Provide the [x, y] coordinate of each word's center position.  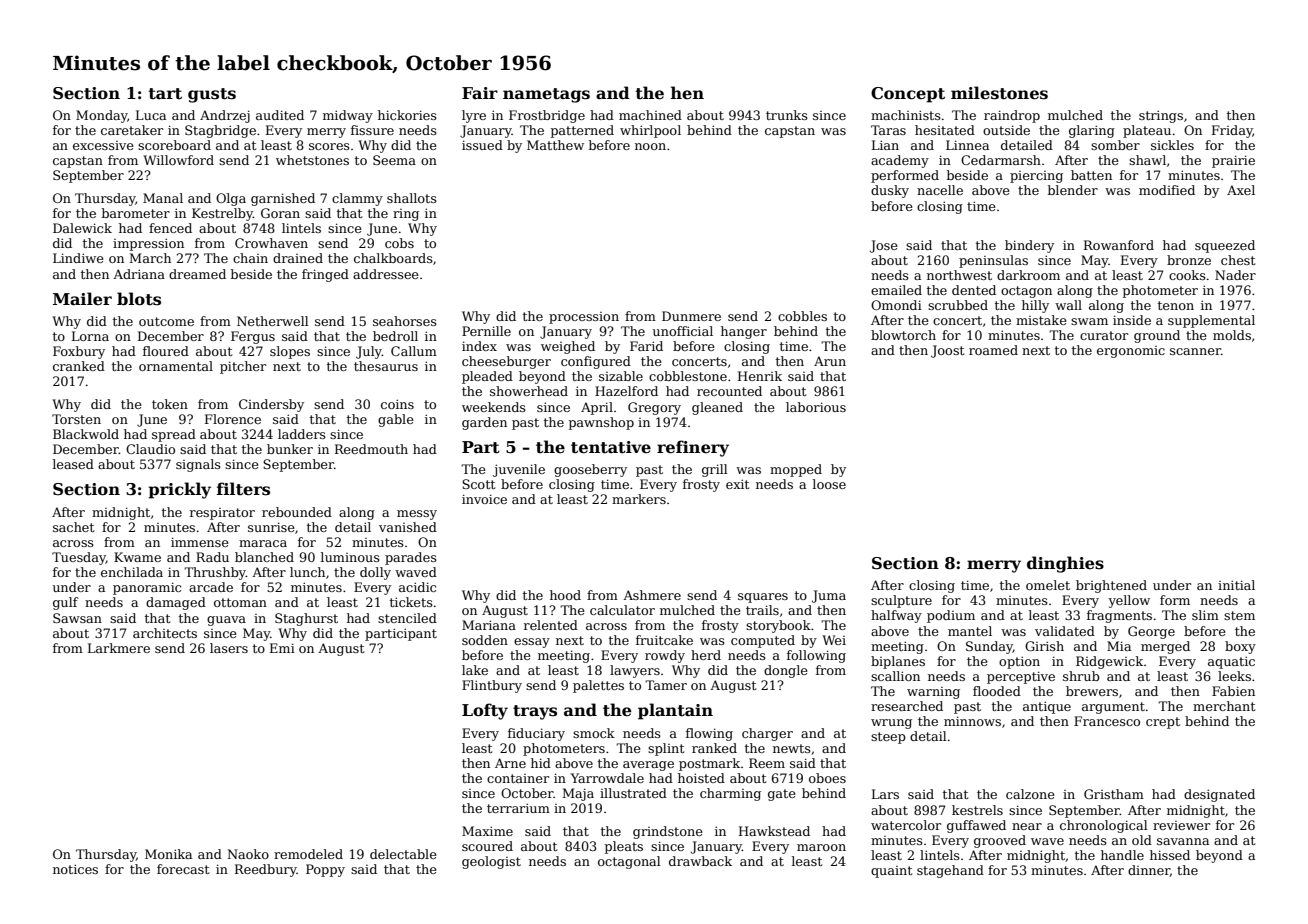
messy [417, 515]
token [170, 404]
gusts [212, 95]
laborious [816, 407]
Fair [480, 93]
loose [829, 484]
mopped [796, 470]
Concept [908, 95]
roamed [993, 350]
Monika [168, 854]
